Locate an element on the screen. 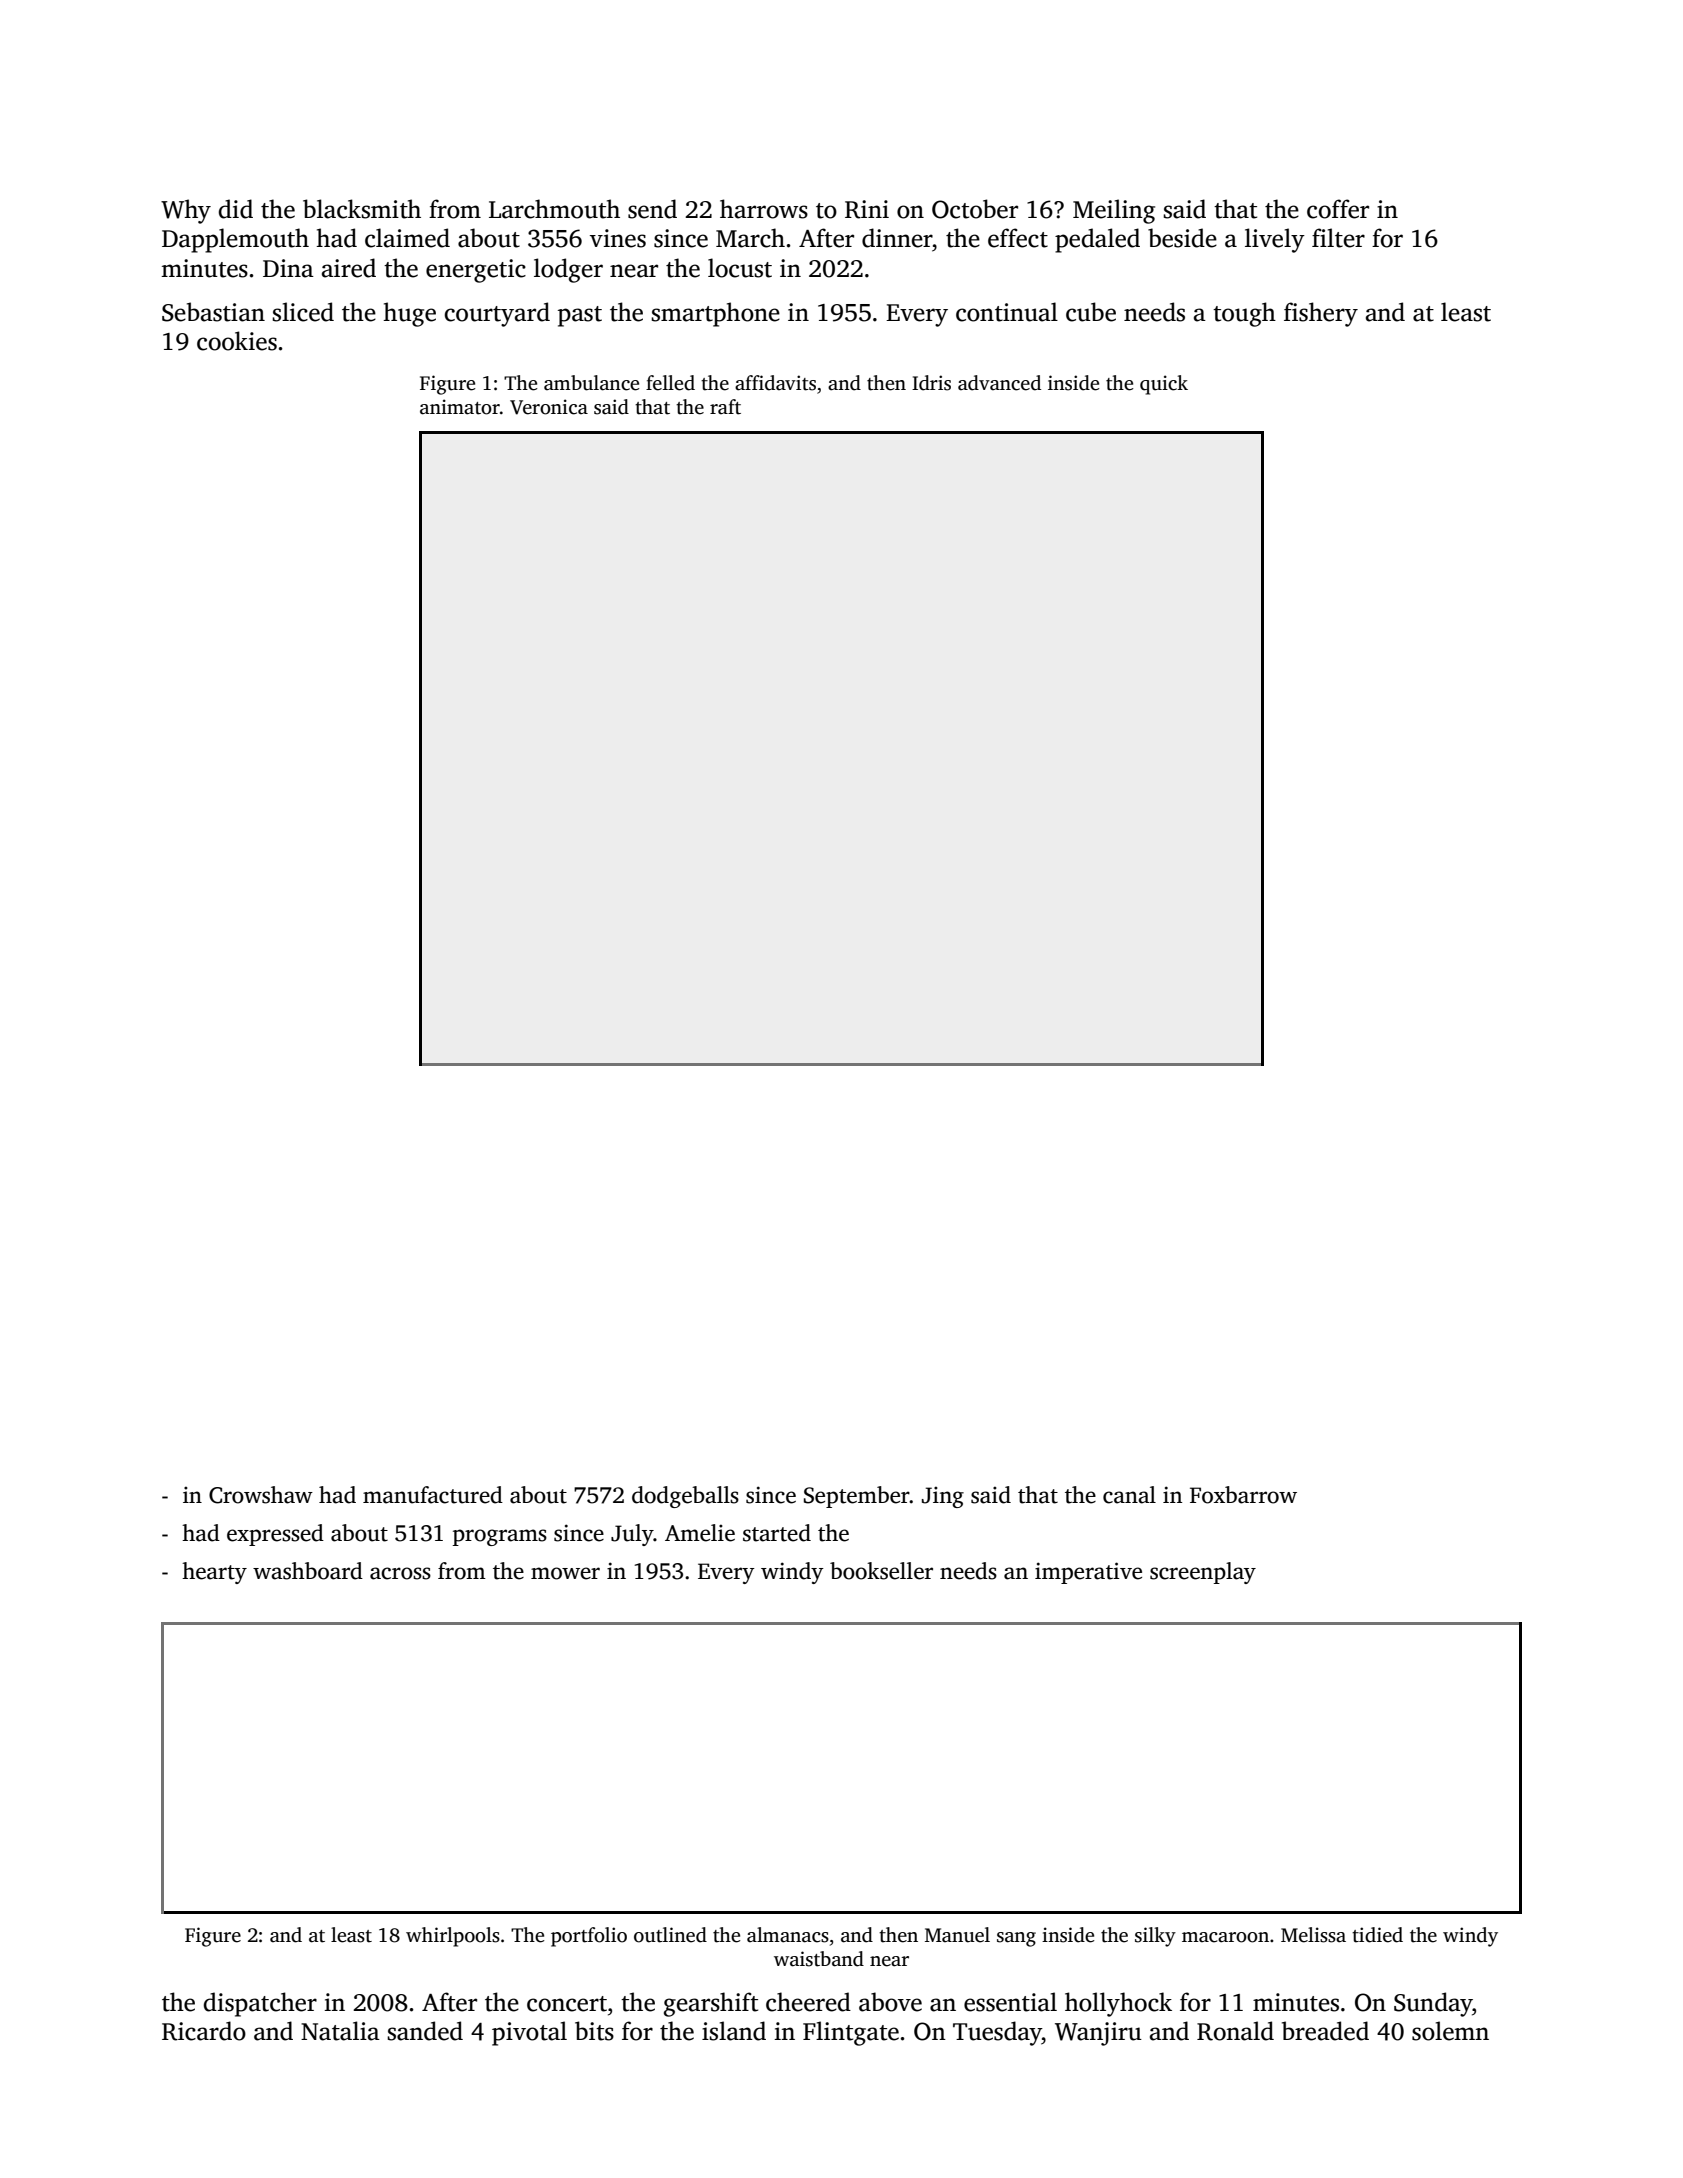 Image resolution: width=1683 pixels, height=2178 pixels. Tuesday is located at coordinates (997, 2033).
